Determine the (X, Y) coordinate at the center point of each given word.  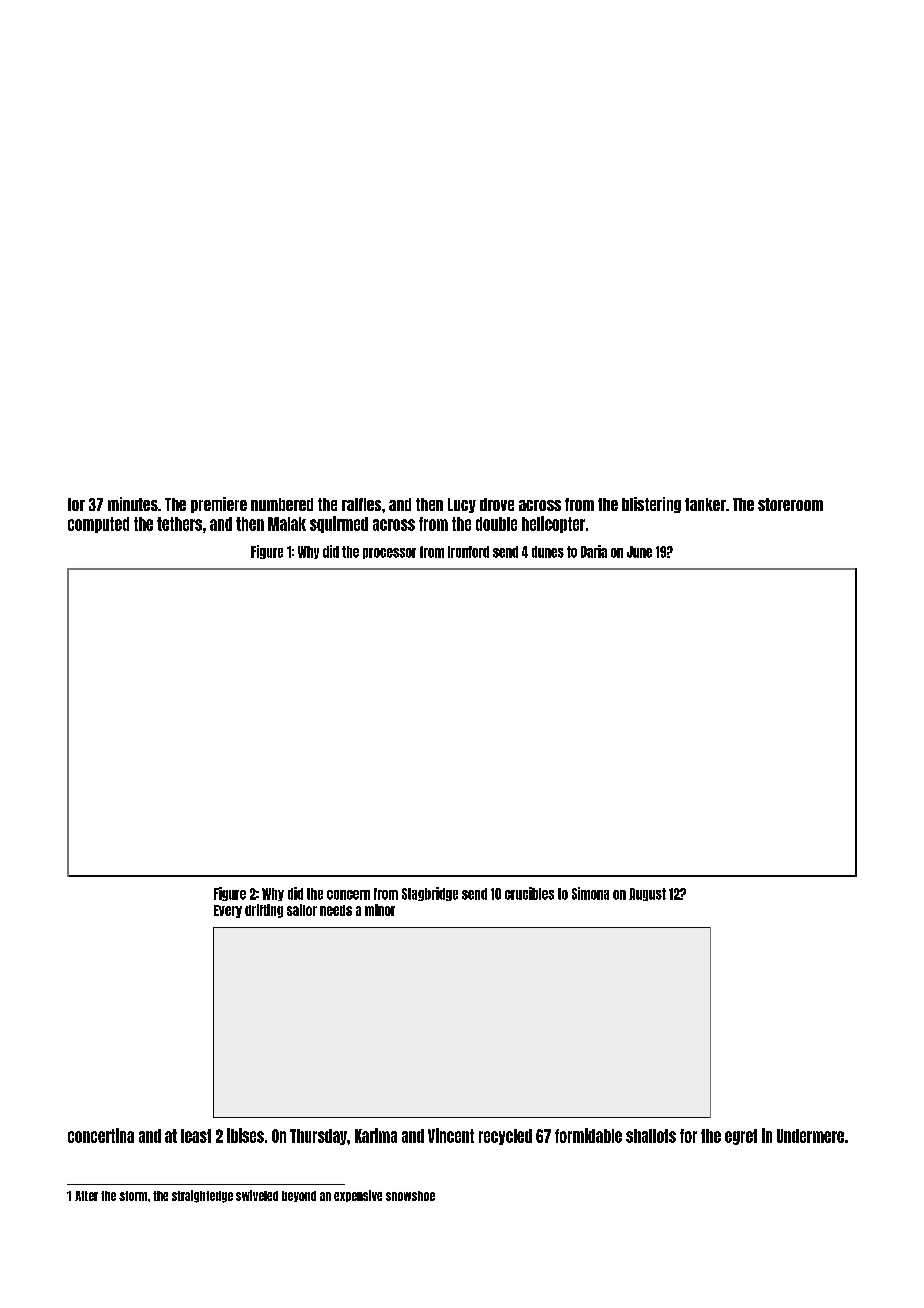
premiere (219, 505)
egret (741, 1137)
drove (497, 504)
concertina (101, 1135)
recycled (505, 1137)
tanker (705, 504)
